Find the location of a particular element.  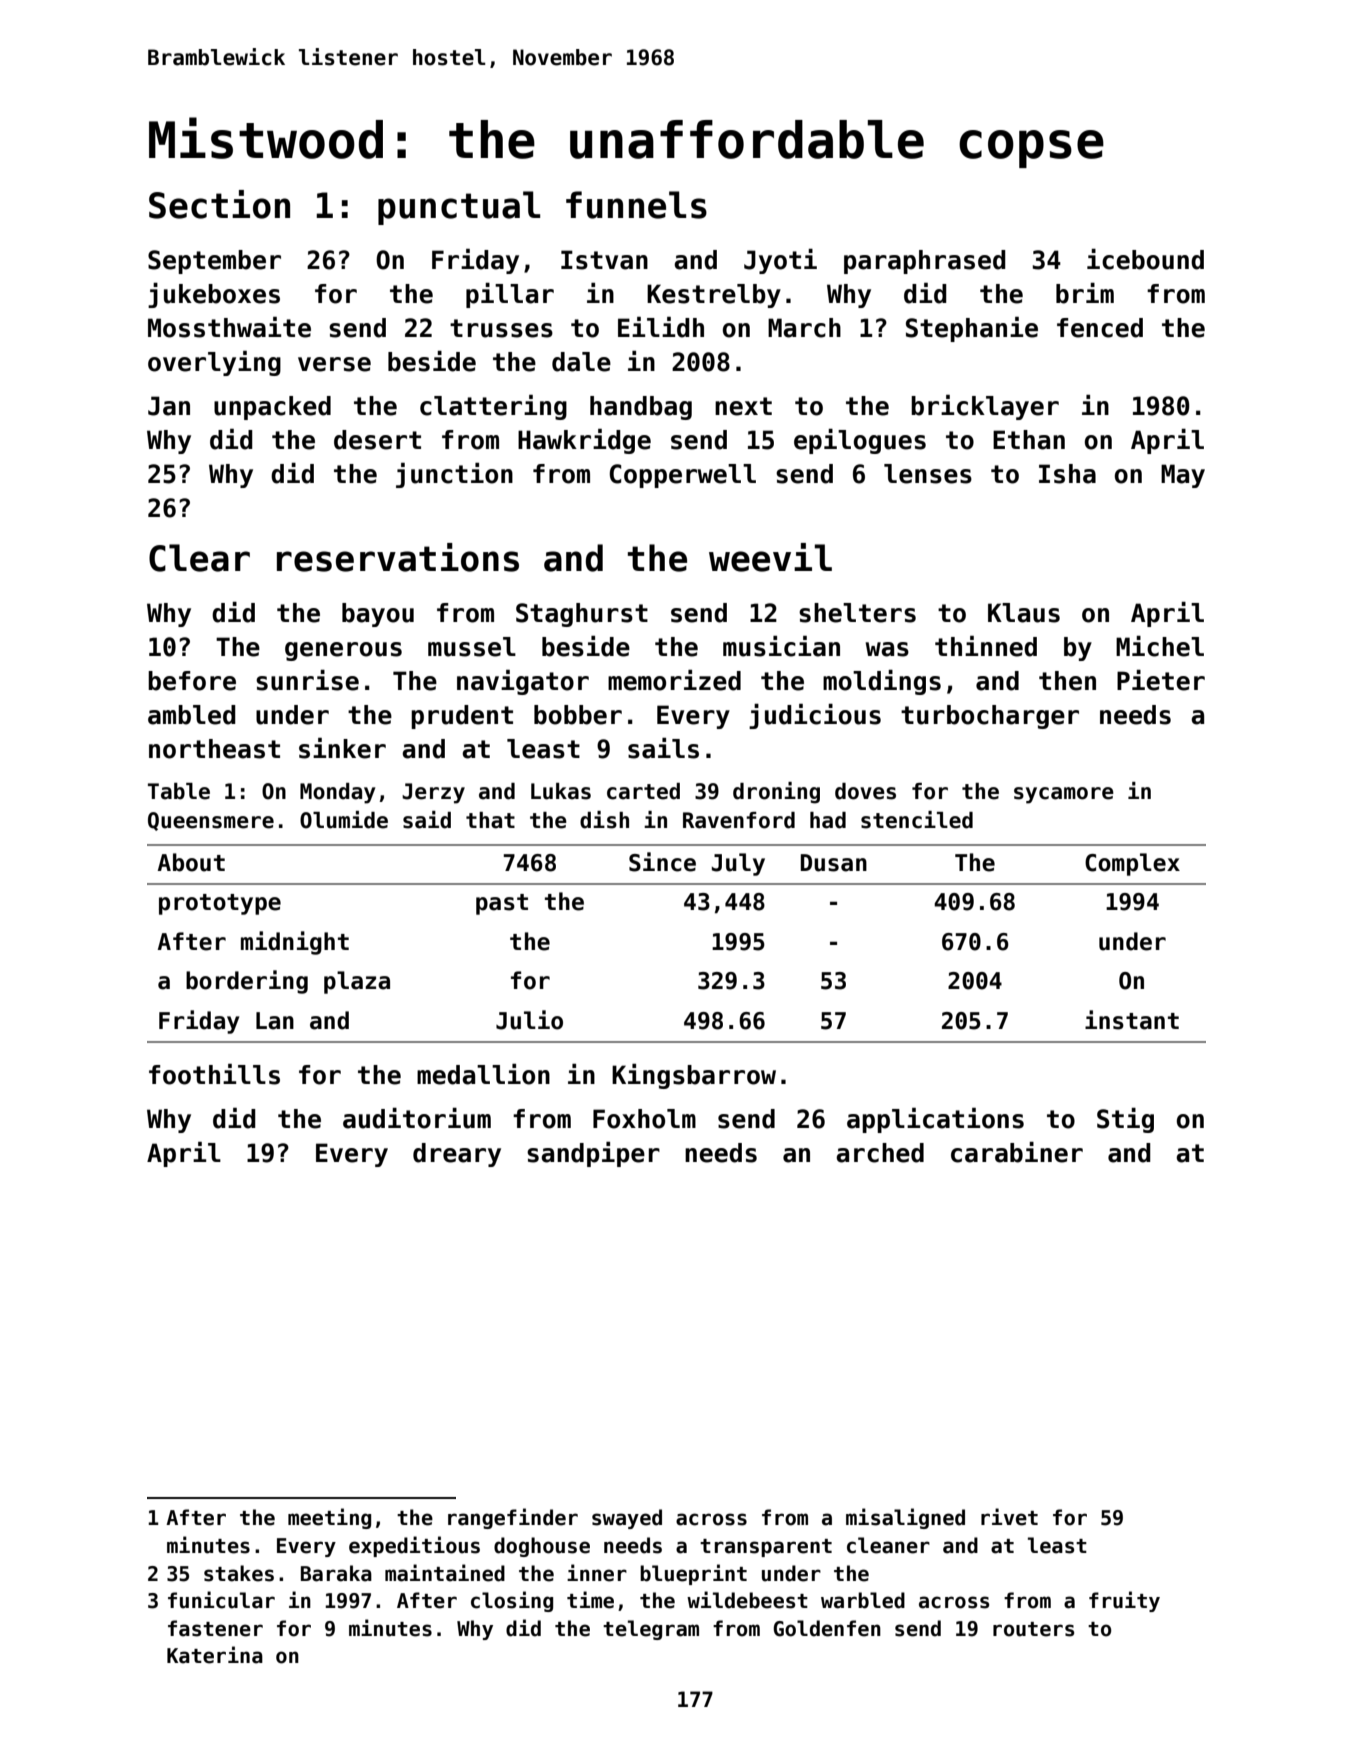

expeditious is located at coordinates (414, 1546).
